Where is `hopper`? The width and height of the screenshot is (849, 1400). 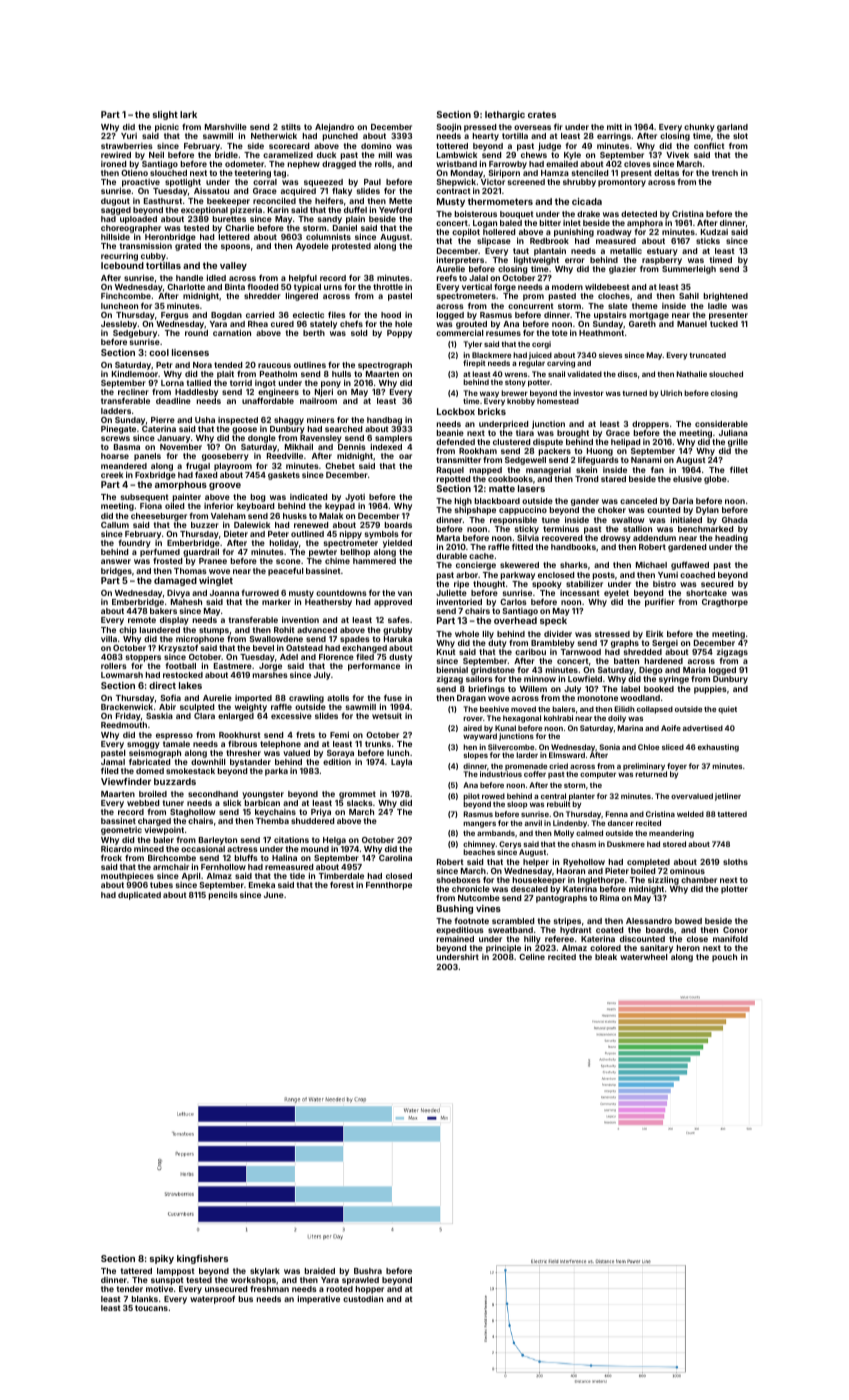 hopper is located at coordinates (370, 1290).
